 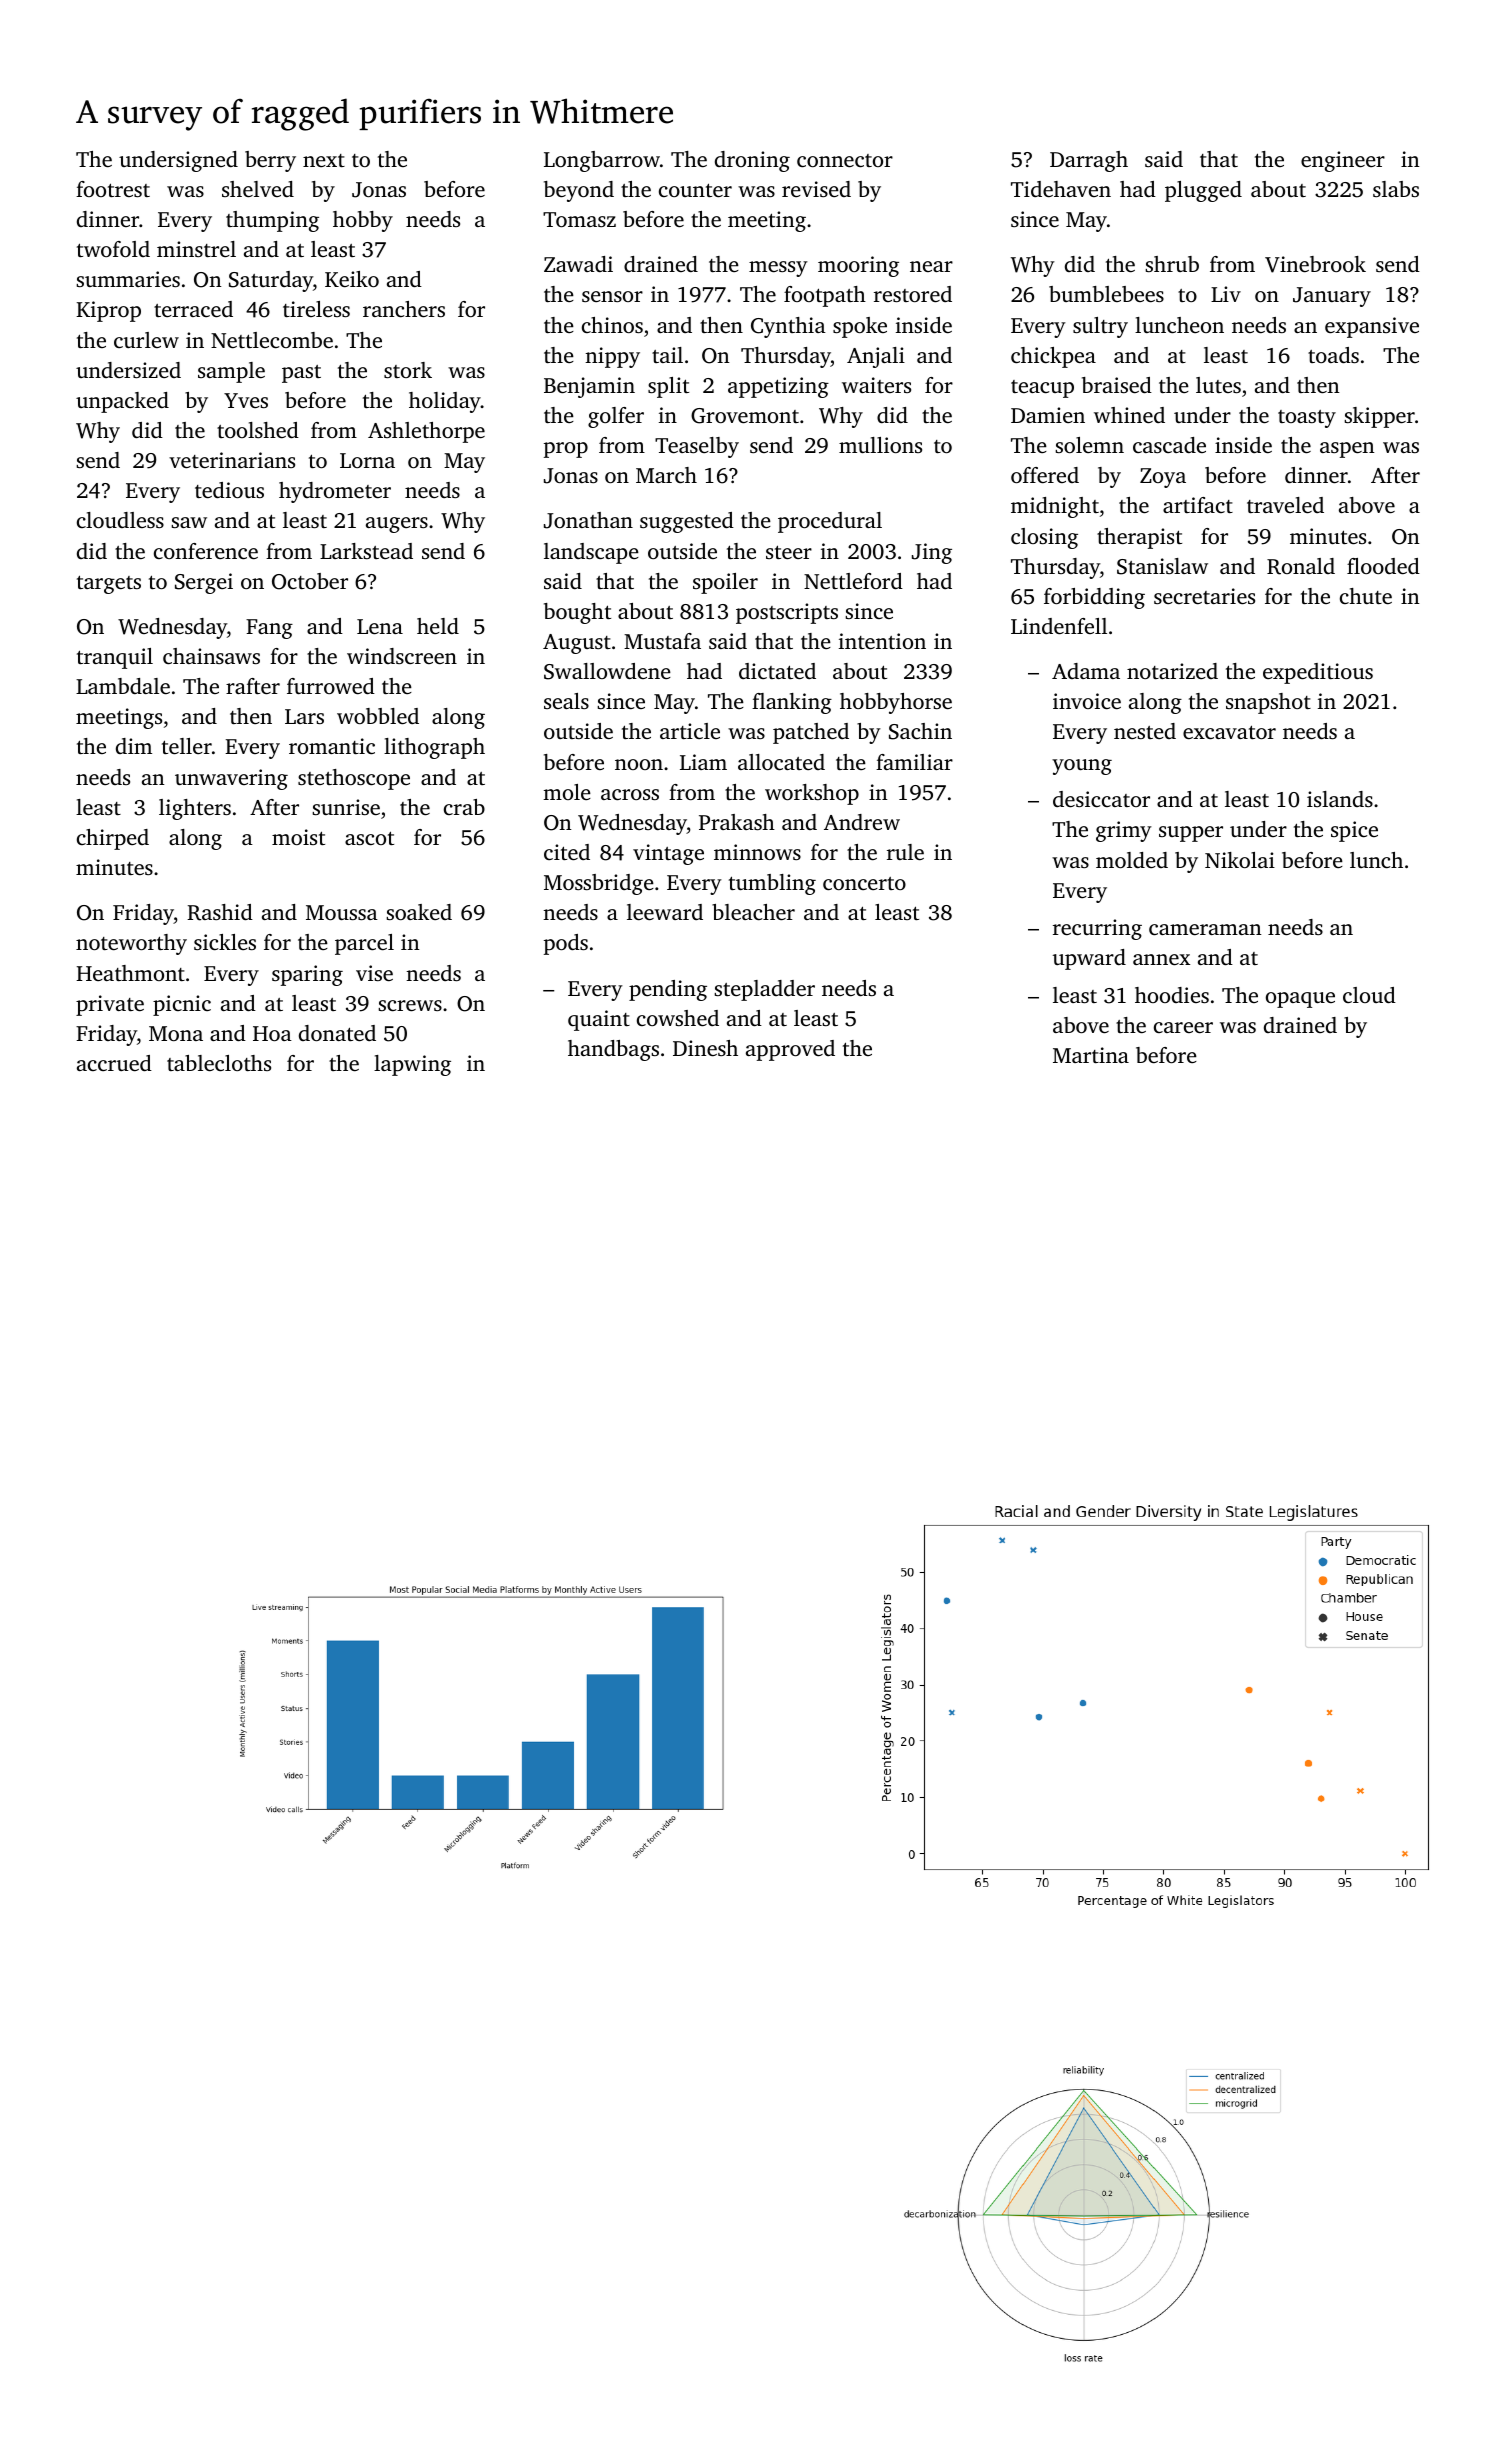 I want to click on concerto, so click(x=864, y=883).
